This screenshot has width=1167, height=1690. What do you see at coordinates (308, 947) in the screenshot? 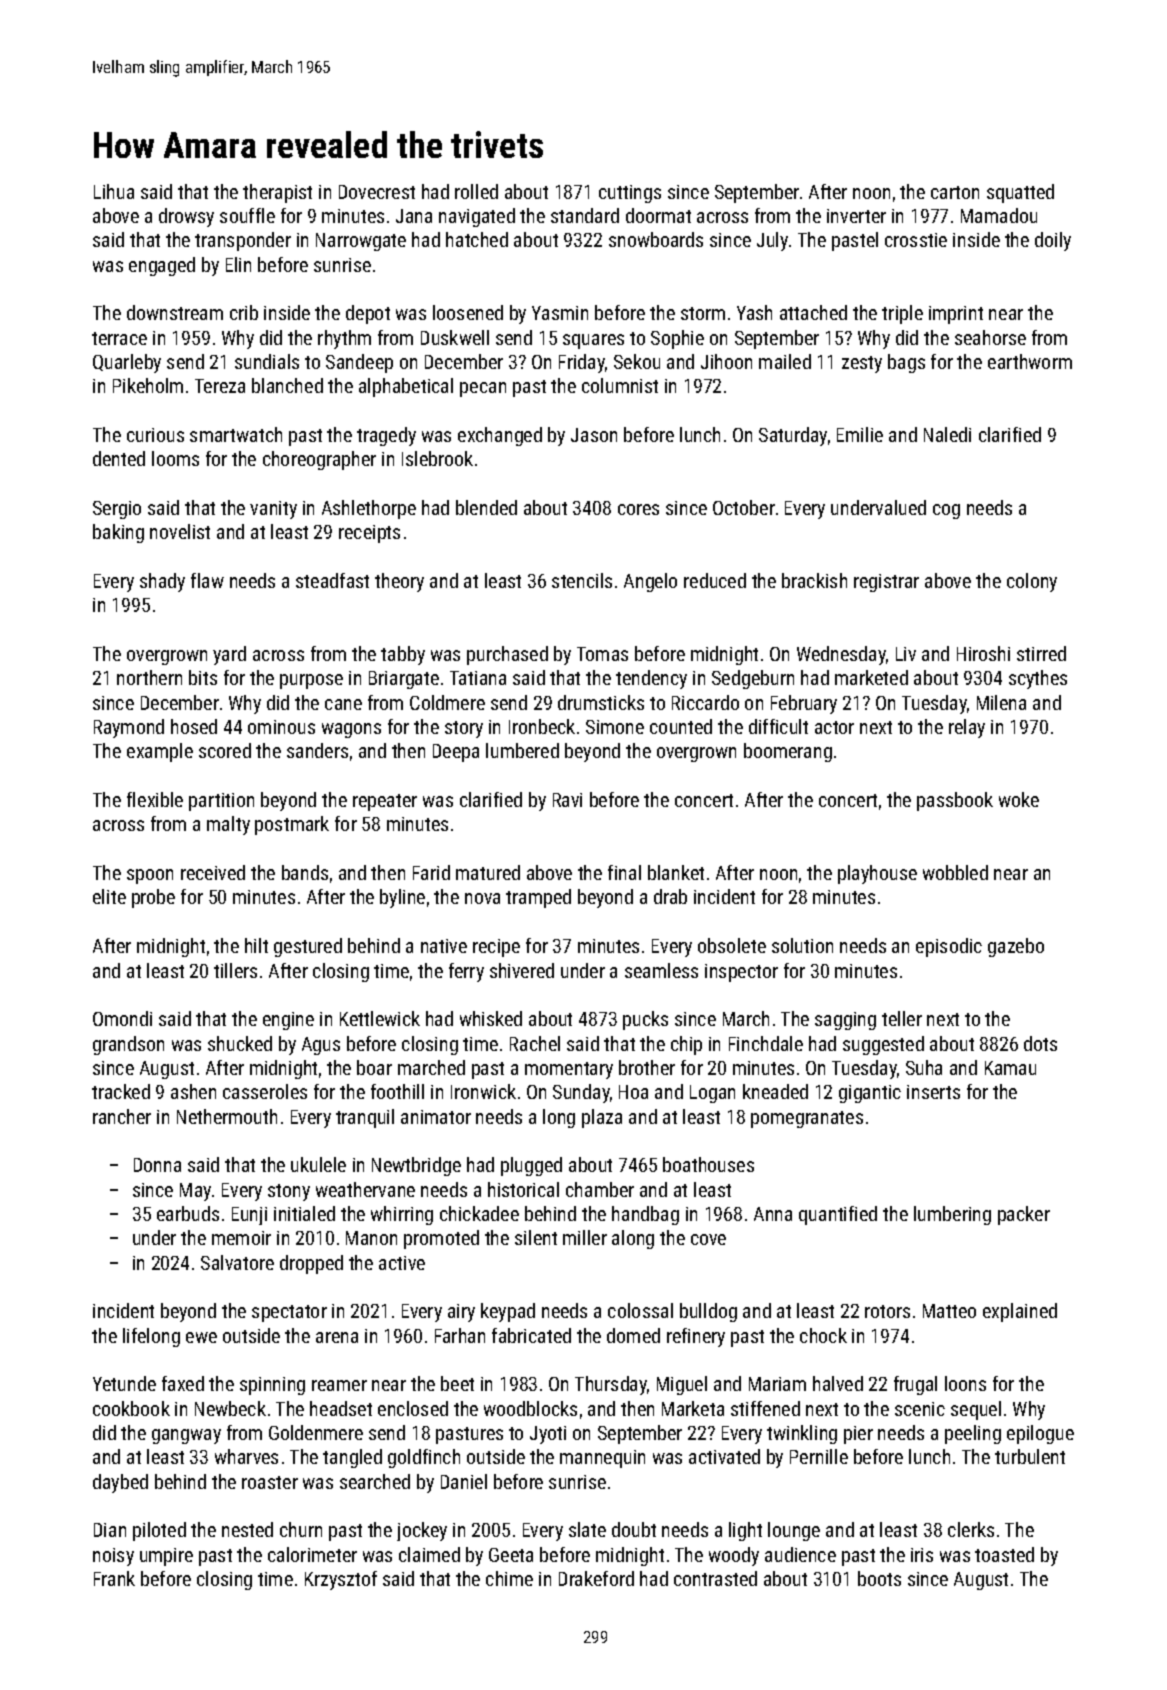
I see `gestured` at bounding box center [308, 947].
